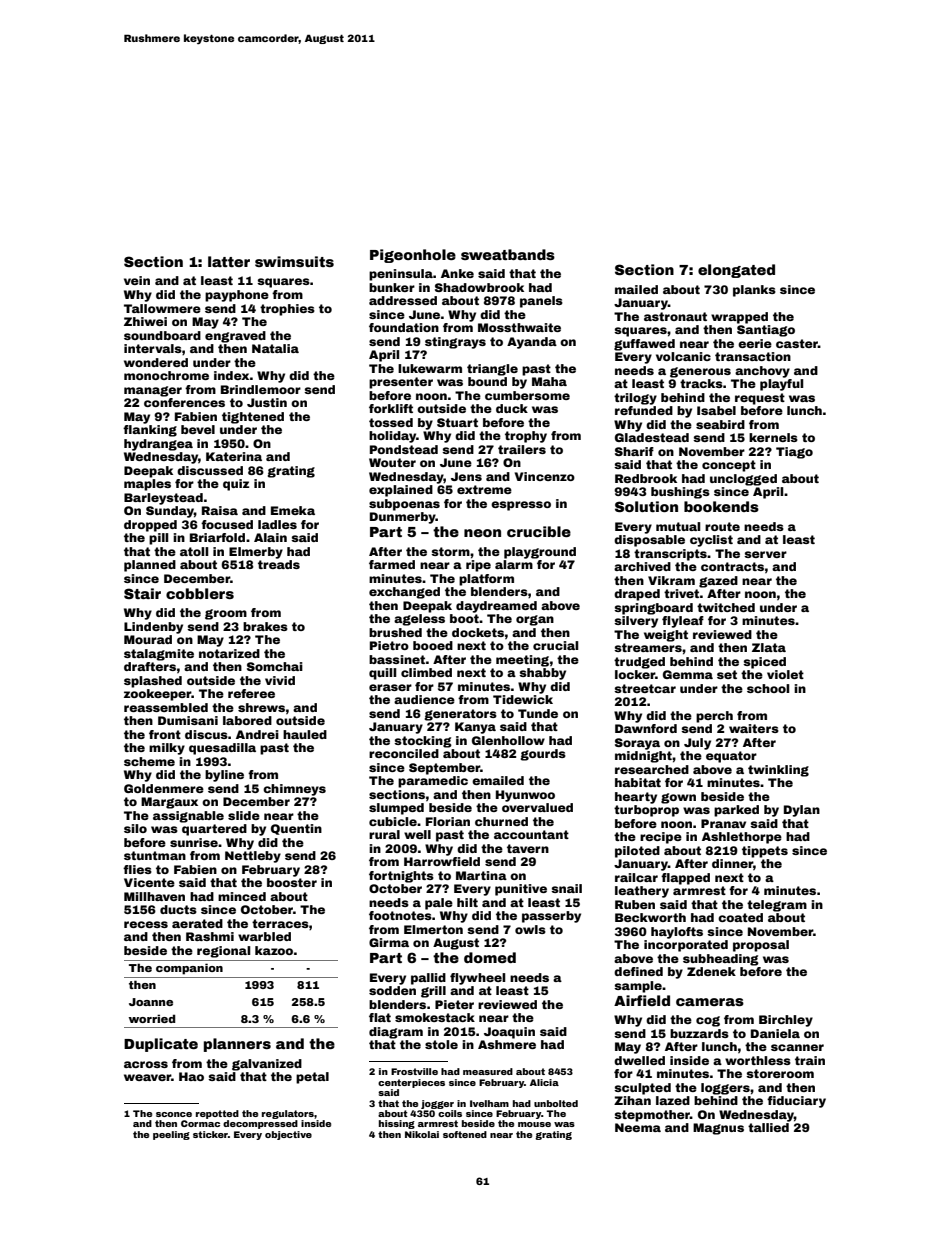  I want to click on objective, so click(288, 1135).
